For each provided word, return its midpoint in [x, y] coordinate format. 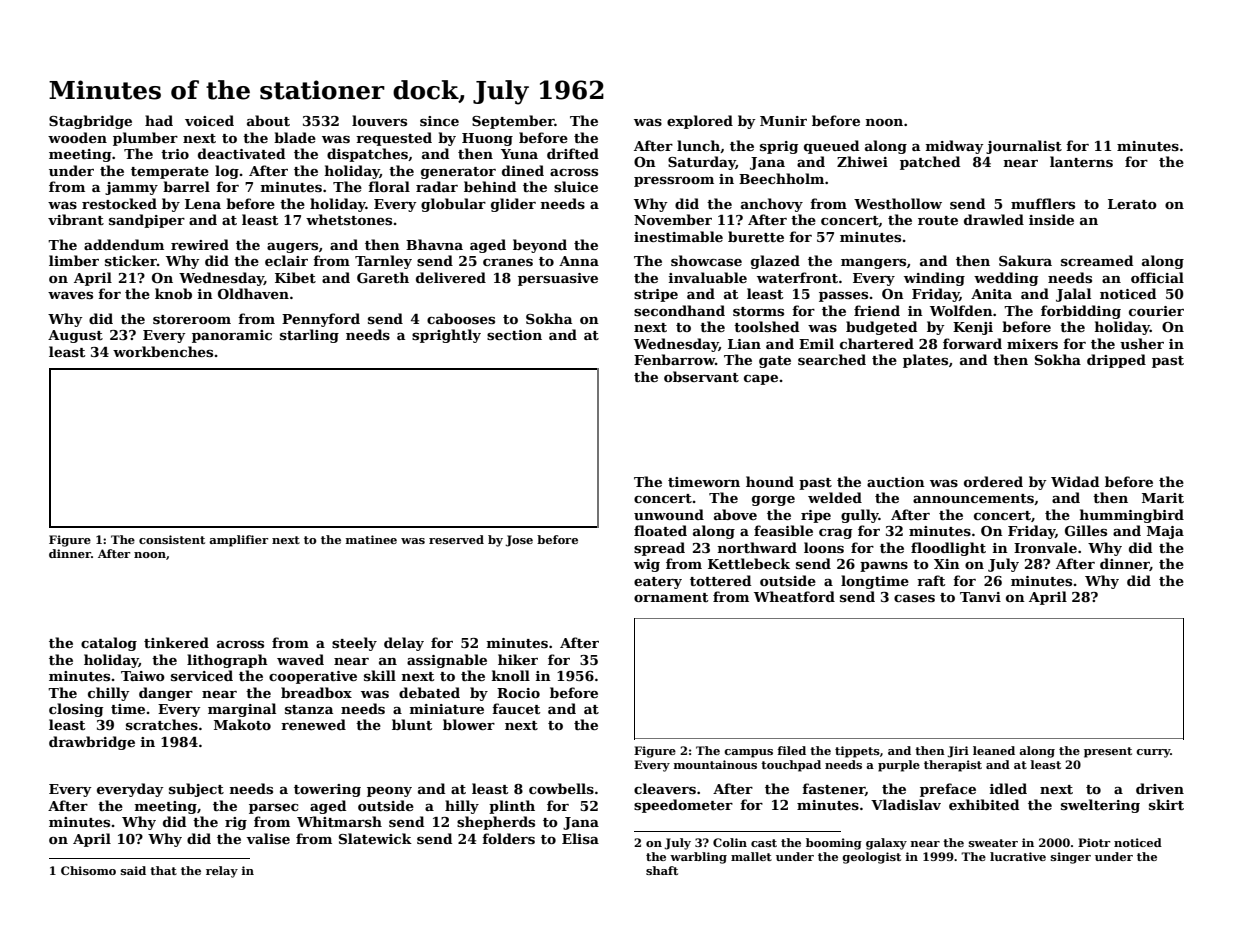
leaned [994, 750]
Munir [783, 121]
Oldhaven [253, 293]
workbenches [163, 351]
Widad [1075, 481]
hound [770, 481]
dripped [1116, 361]
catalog [109, 644]
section [514, 335]
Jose [519, 541]
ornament [671, 597]
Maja [1165, 532]
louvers [379, 120]
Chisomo [88, 870]
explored [700, 122]
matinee [371, 539]
